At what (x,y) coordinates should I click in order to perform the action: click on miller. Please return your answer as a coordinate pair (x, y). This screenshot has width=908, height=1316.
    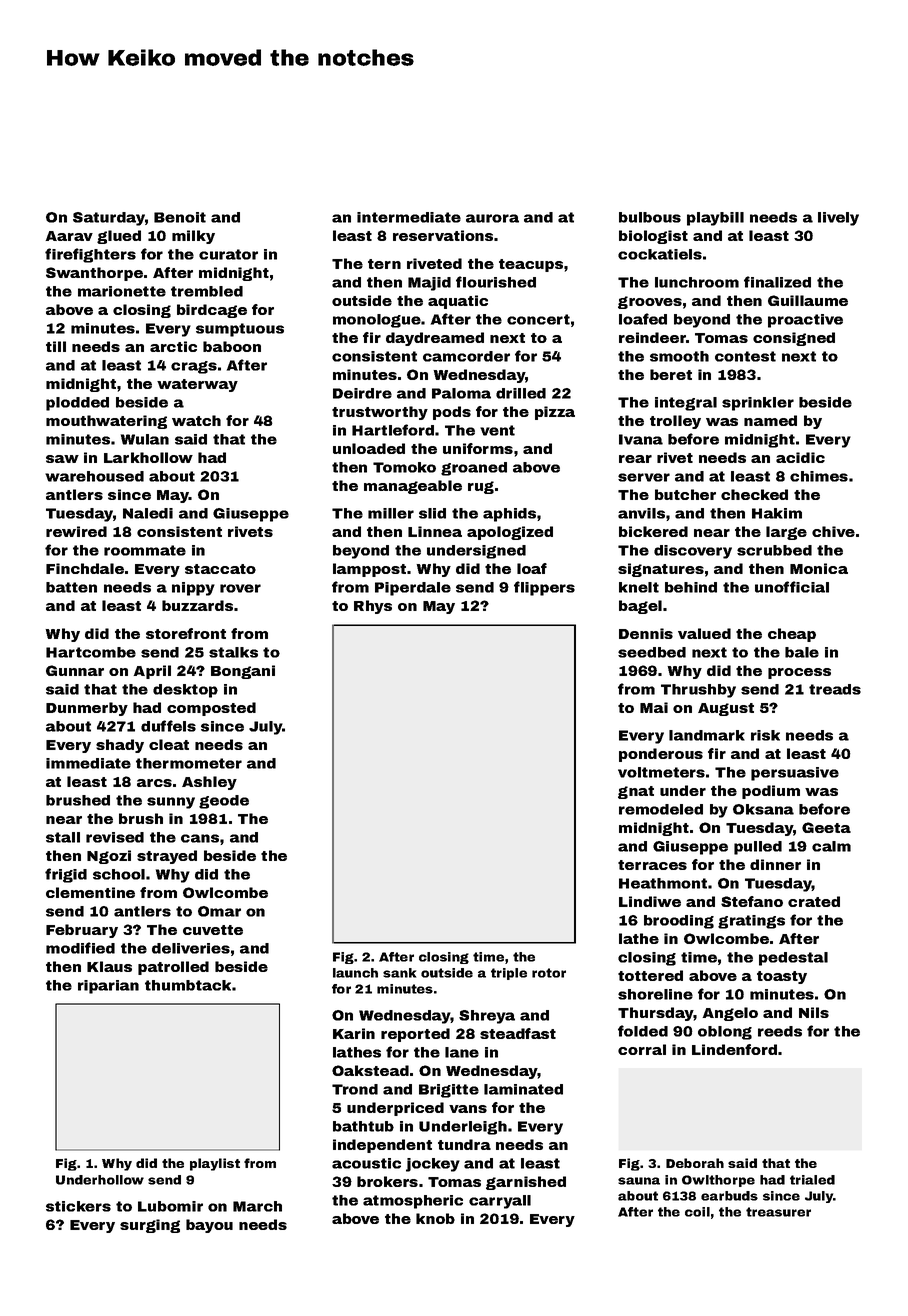
    Looking at the image, I should click on (391, 513).
